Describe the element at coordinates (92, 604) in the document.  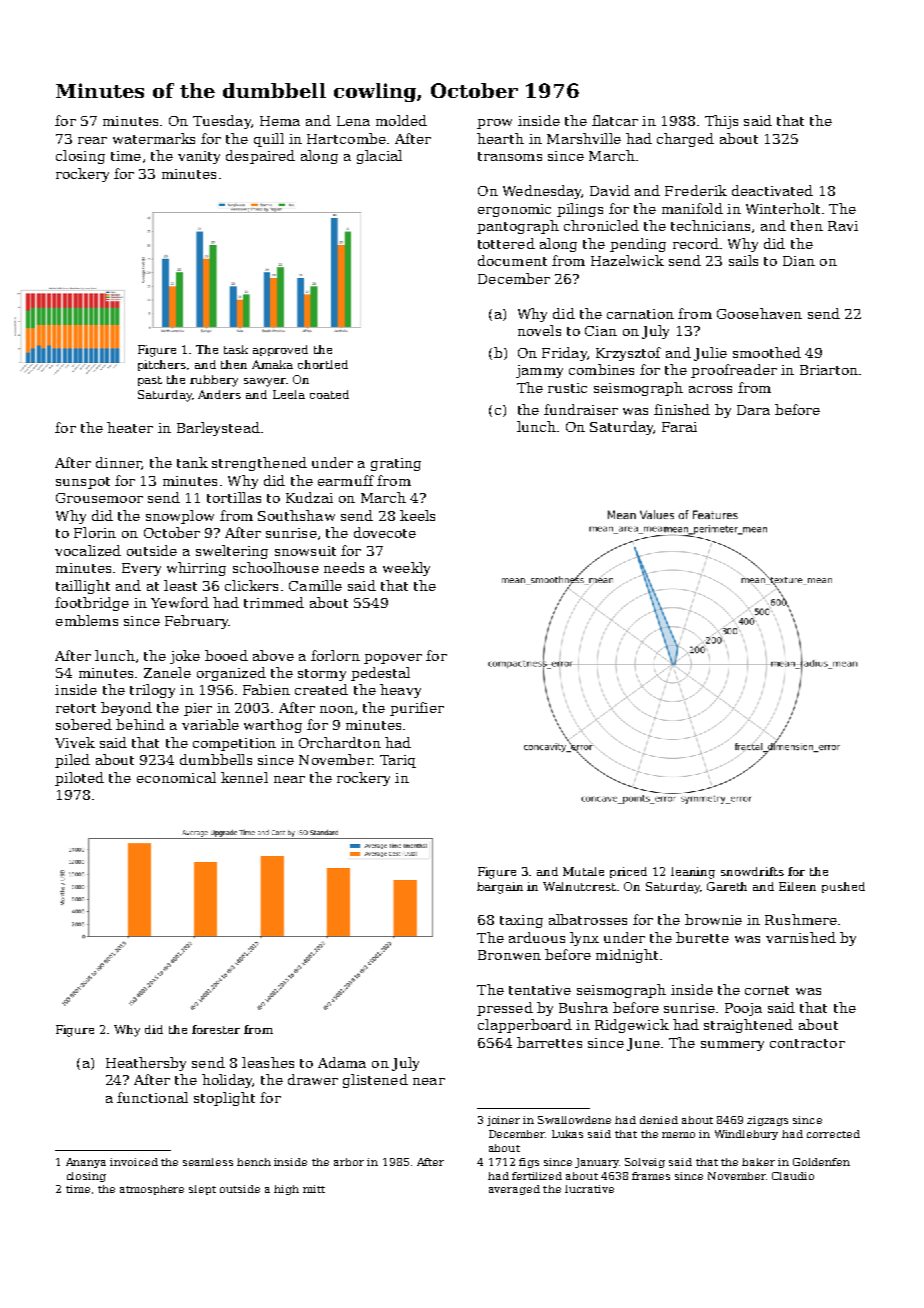
I see `footbridge` at that location.
